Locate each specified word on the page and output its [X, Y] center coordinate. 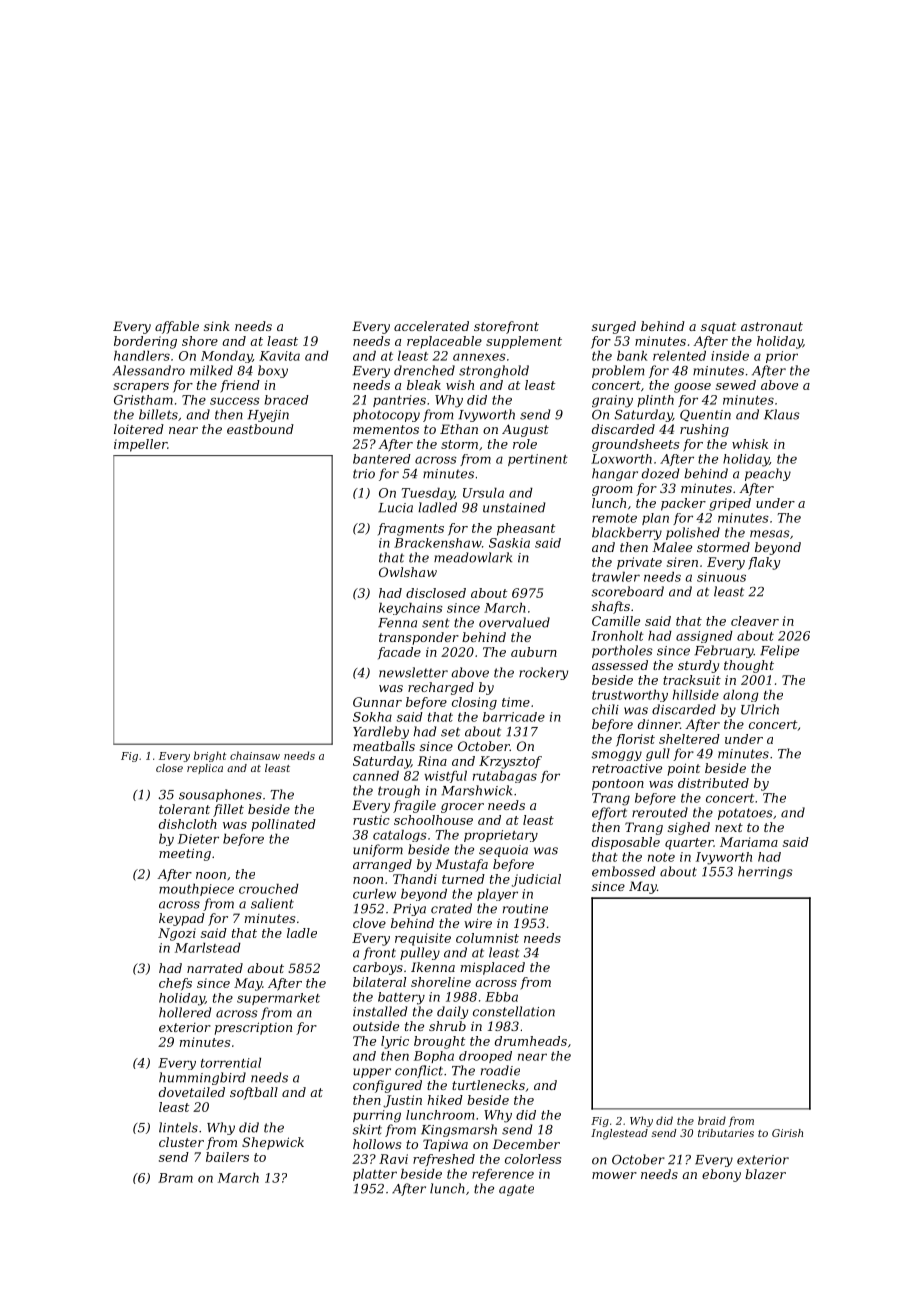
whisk [750, 444]
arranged [382, 865]
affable [177, 327]
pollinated [283, 825]
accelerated [431, 326]
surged [614, 327]
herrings [765, 872]
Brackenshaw [438, 543]
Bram [175, 1178]
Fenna [397, 623]
